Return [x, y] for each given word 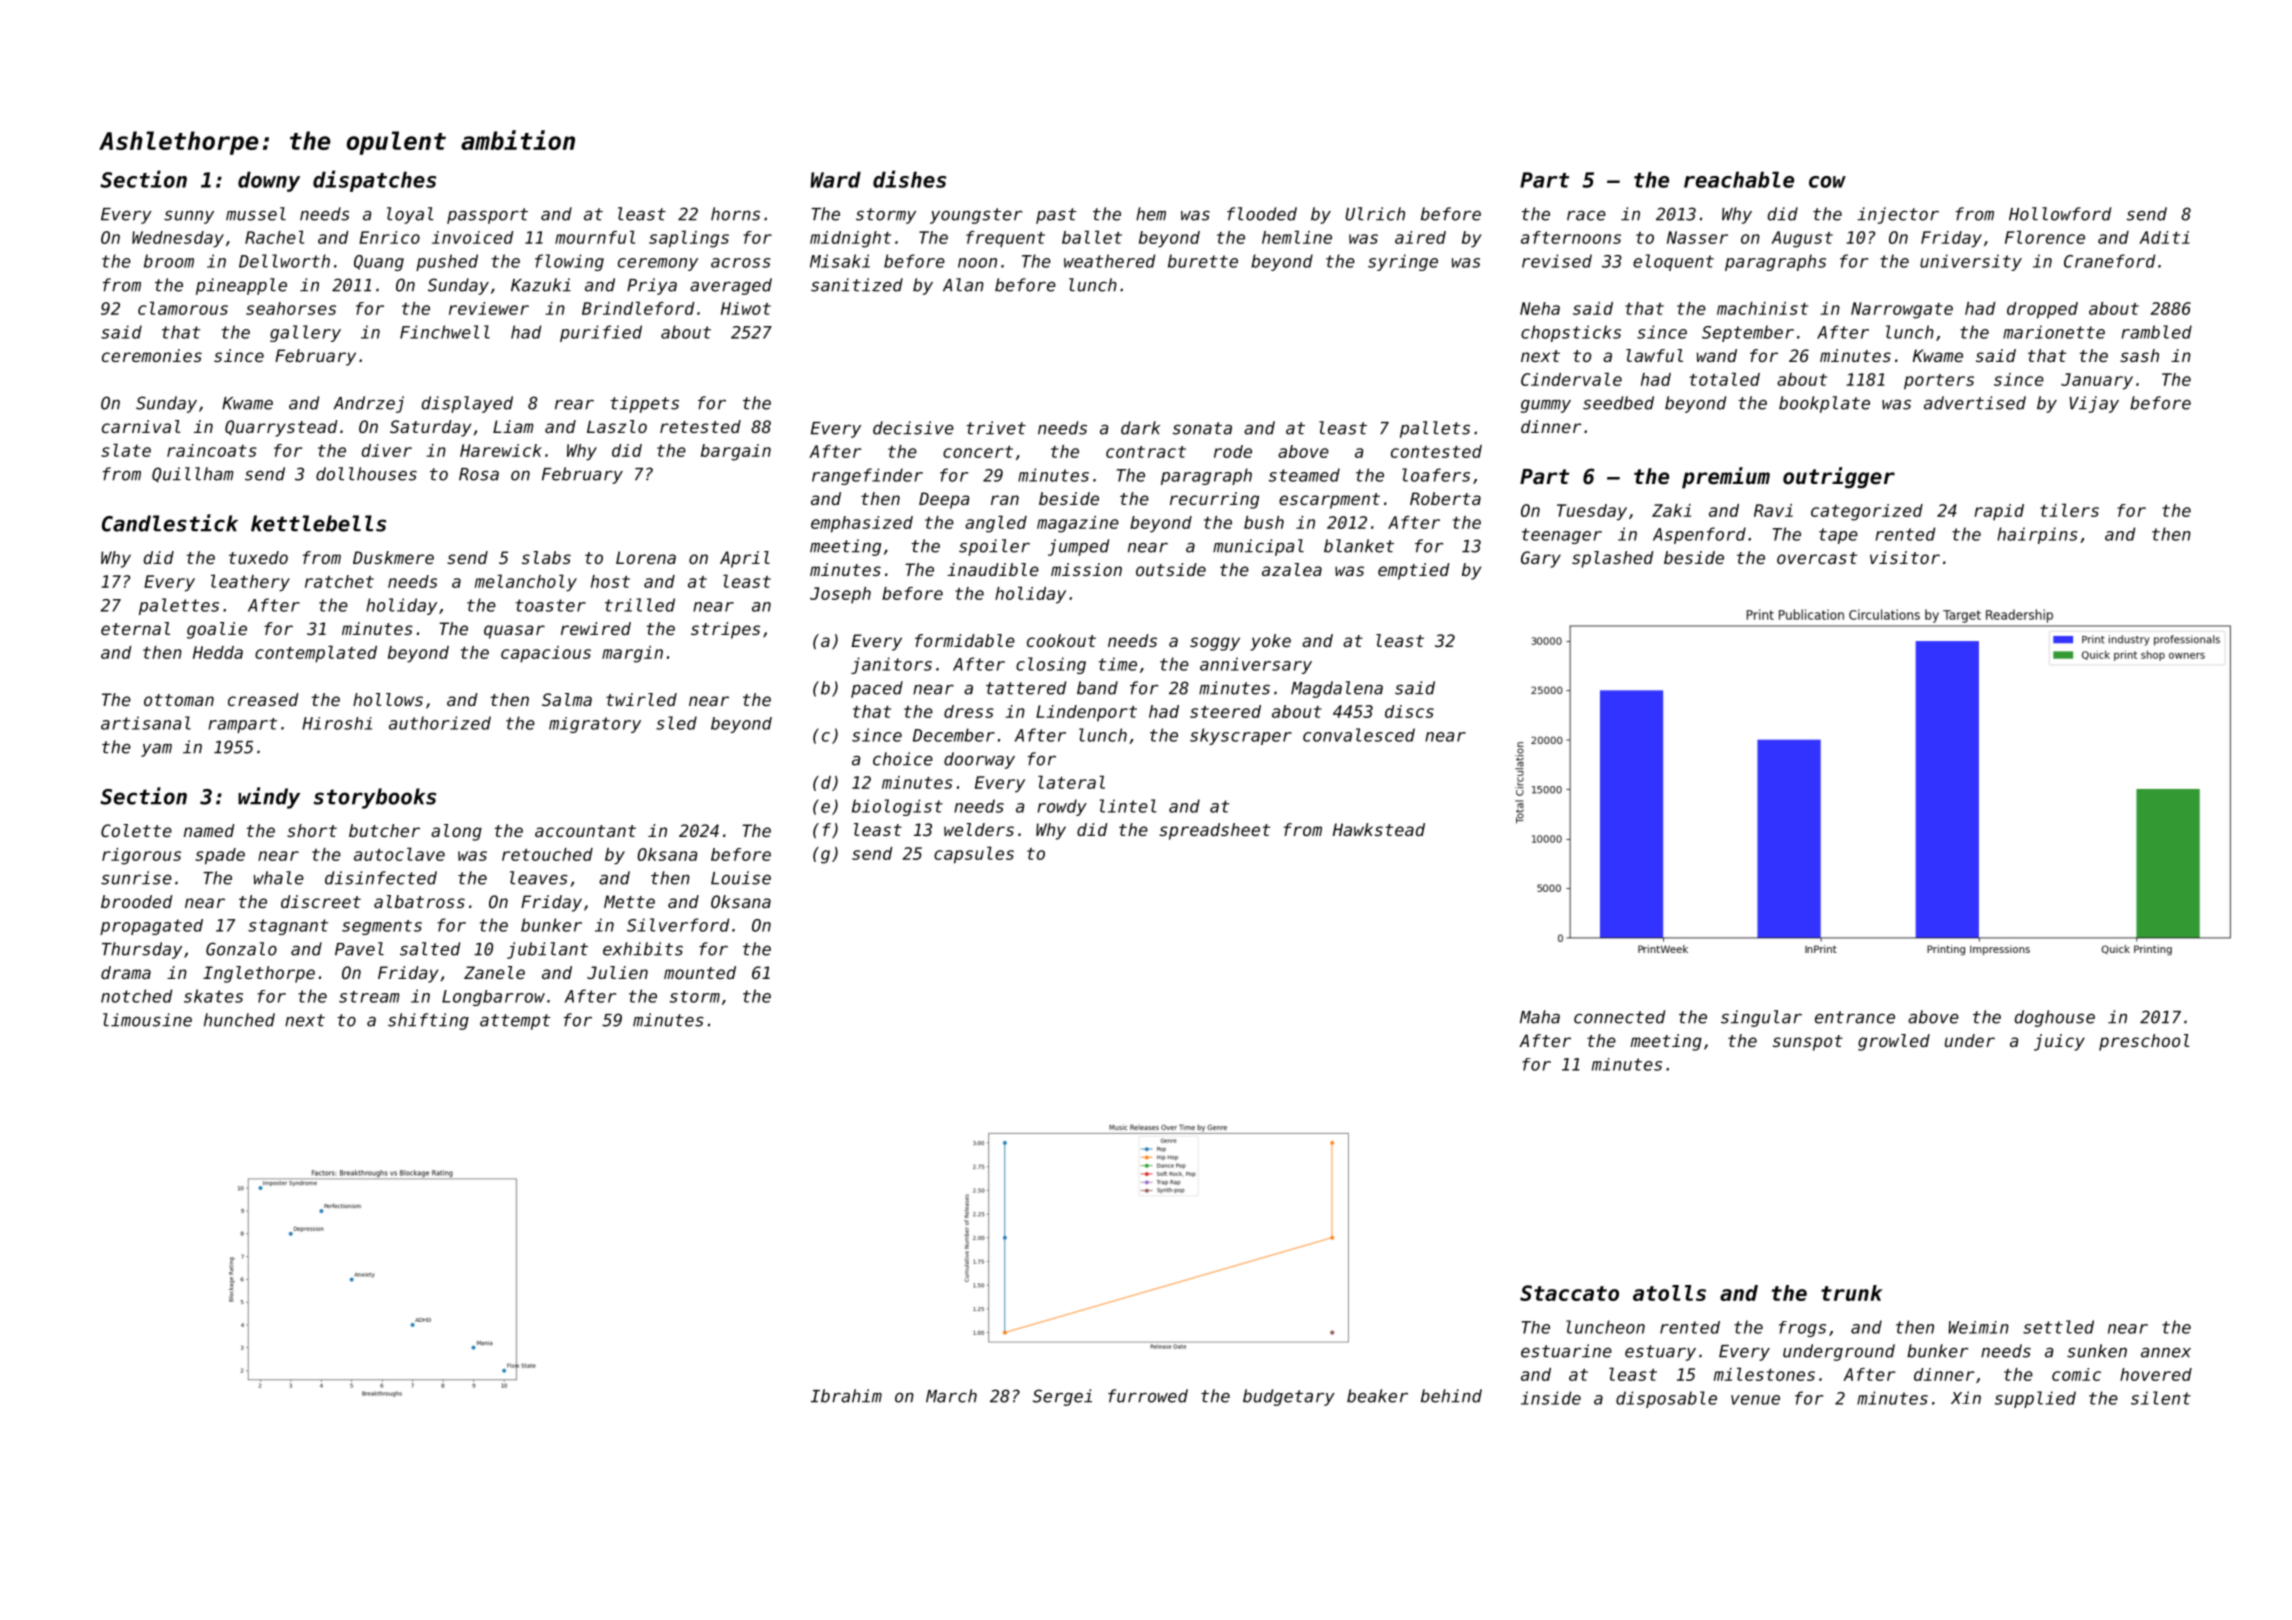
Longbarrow [493, 998]
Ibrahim [846, 1396]
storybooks [375, 798]
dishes [909, 179]
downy [269, 181]
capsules [974, 855]
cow [1827, 182]
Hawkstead [1379, 829]
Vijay [2094, 404]
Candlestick [170, 523]
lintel [1128, 806]
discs [1409, 711]
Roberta [1445, 498]
